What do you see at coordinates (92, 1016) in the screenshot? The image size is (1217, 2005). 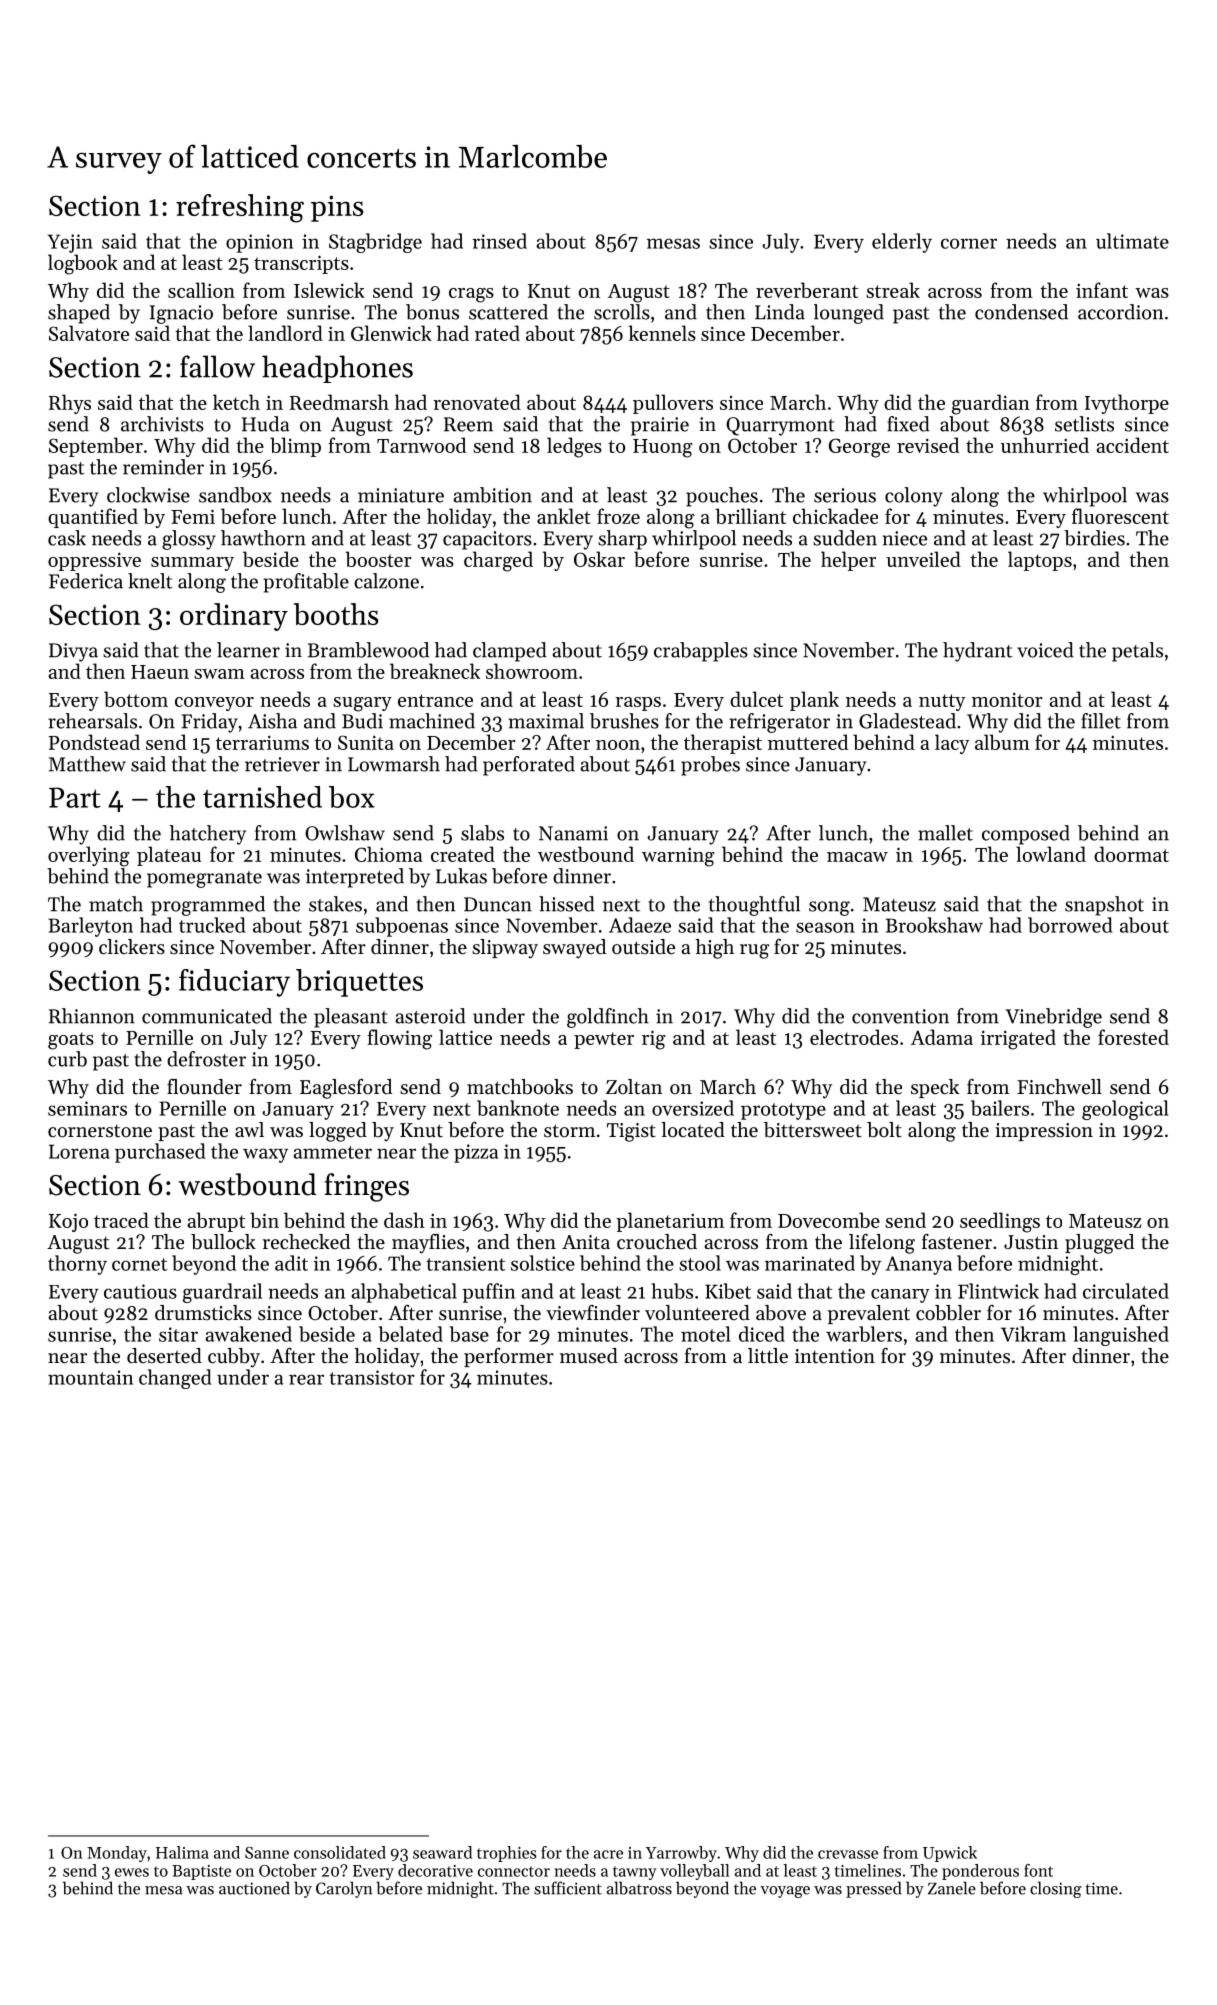 I see `Rhiannon` at bounding box center [92, 1016].
